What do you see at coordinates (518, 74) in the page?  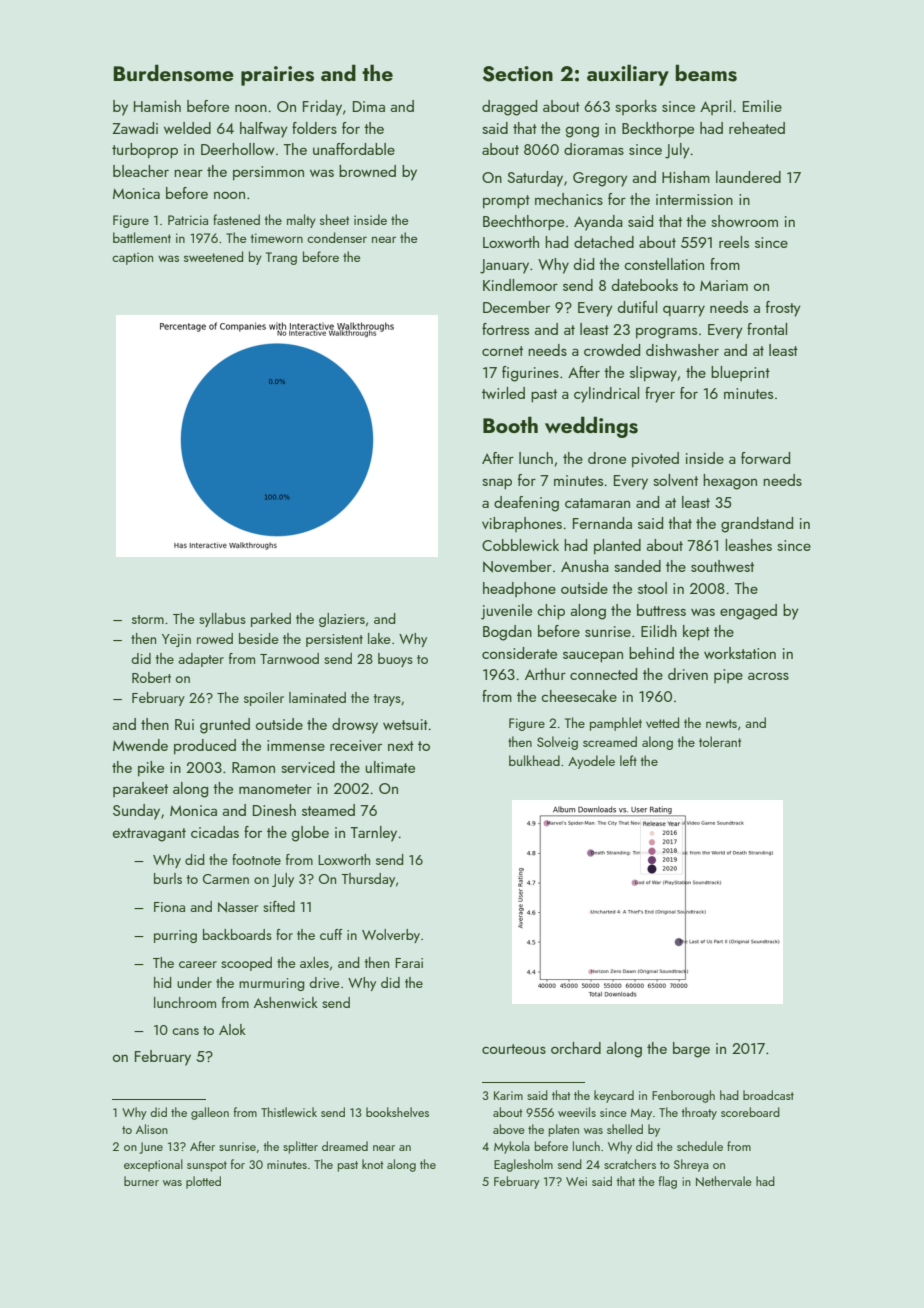 I see `Section` at bounding box center [518, 74].
